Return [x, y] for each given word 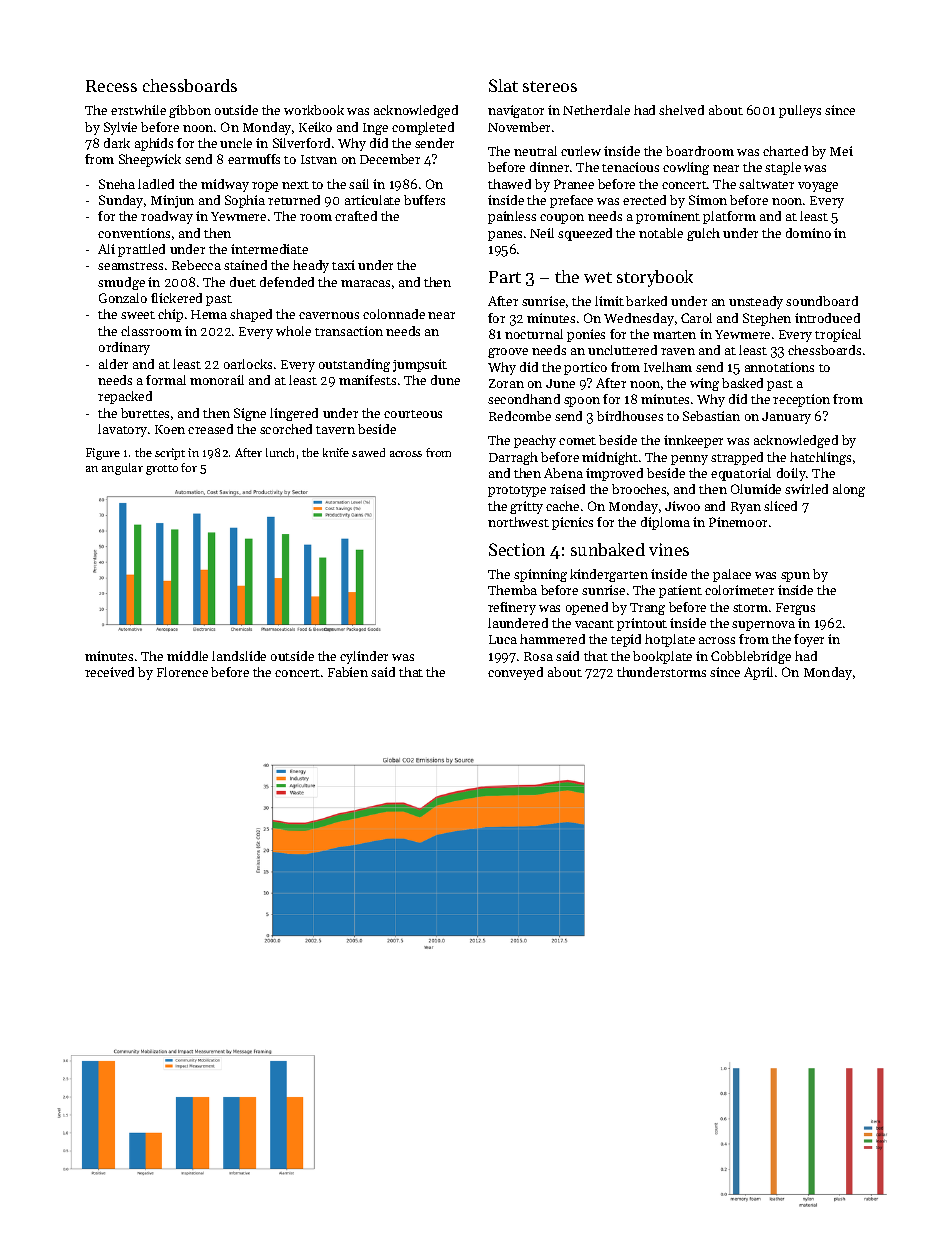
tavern [335, 430]
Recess [111, 86]
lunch [280, 452]
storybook [655, 278]
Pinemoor [738, 522]
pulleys [800, 111]
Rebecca [196, 265]
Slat [503, 85]
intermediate [269, 249]
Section [517, 549]
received [109, 672]
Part [505, 277]
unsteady [756, 302]
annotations [779, 367]
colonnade [394, 314]
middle [187, 656]
